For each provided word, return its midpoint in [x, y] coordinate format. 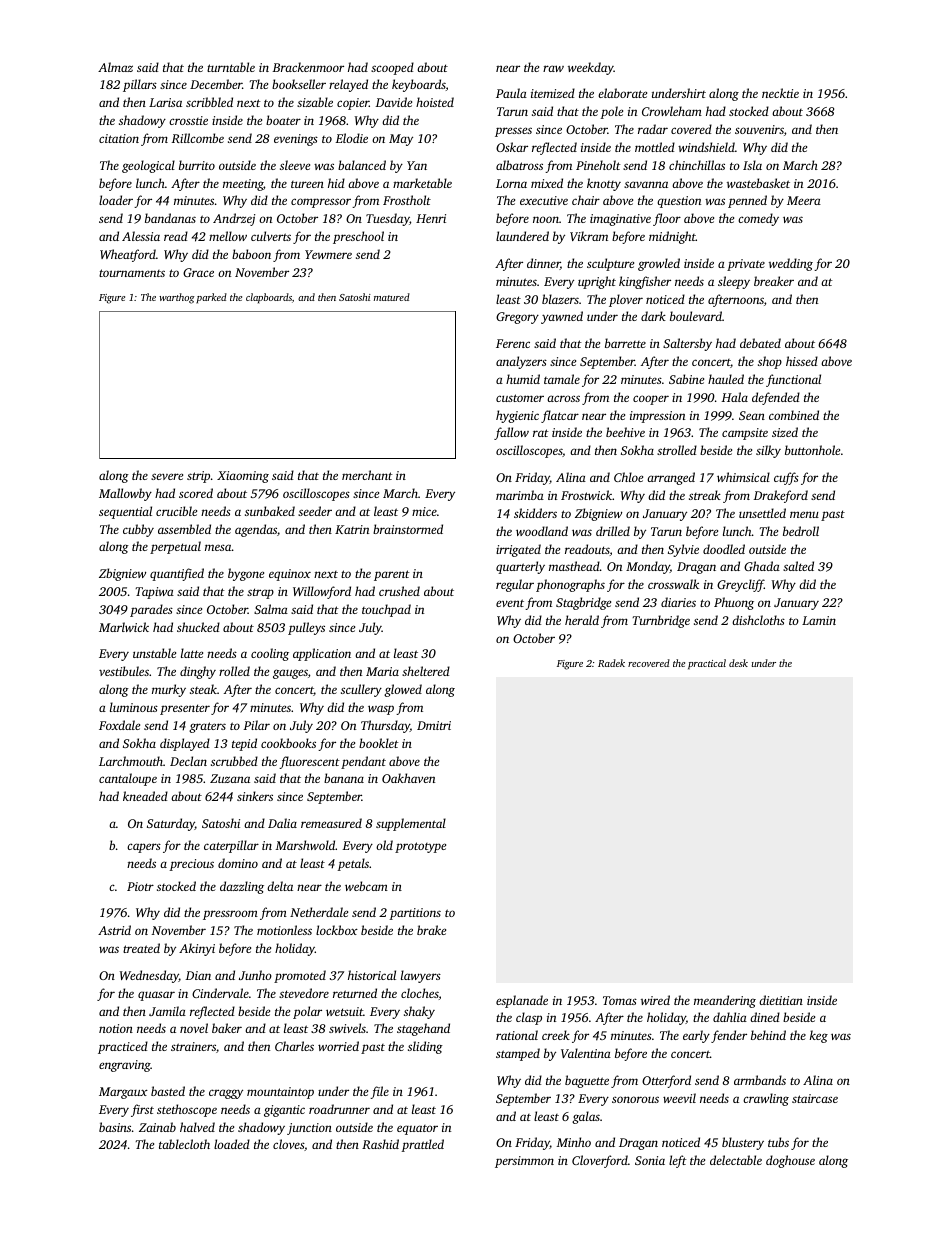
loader [116, 200]
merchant [367, 475]
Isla [752, 165]
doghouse [790, 1161]
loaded [232, 1144]
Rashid [380, 1144]
